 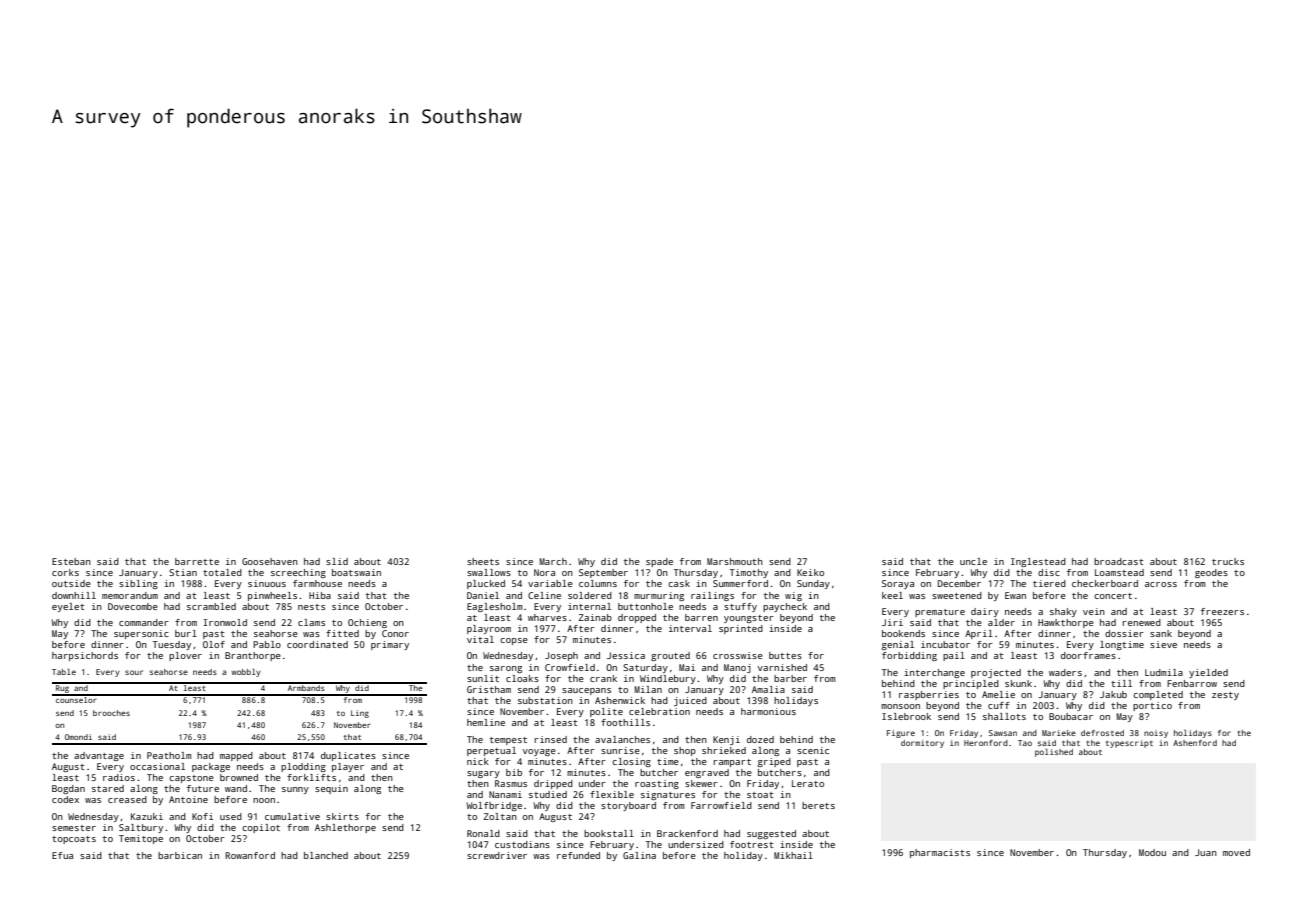 What do you see at coordinates (497, 855) in the screenshot?
I see `screwdriver` at bounding box center [497, 855].
